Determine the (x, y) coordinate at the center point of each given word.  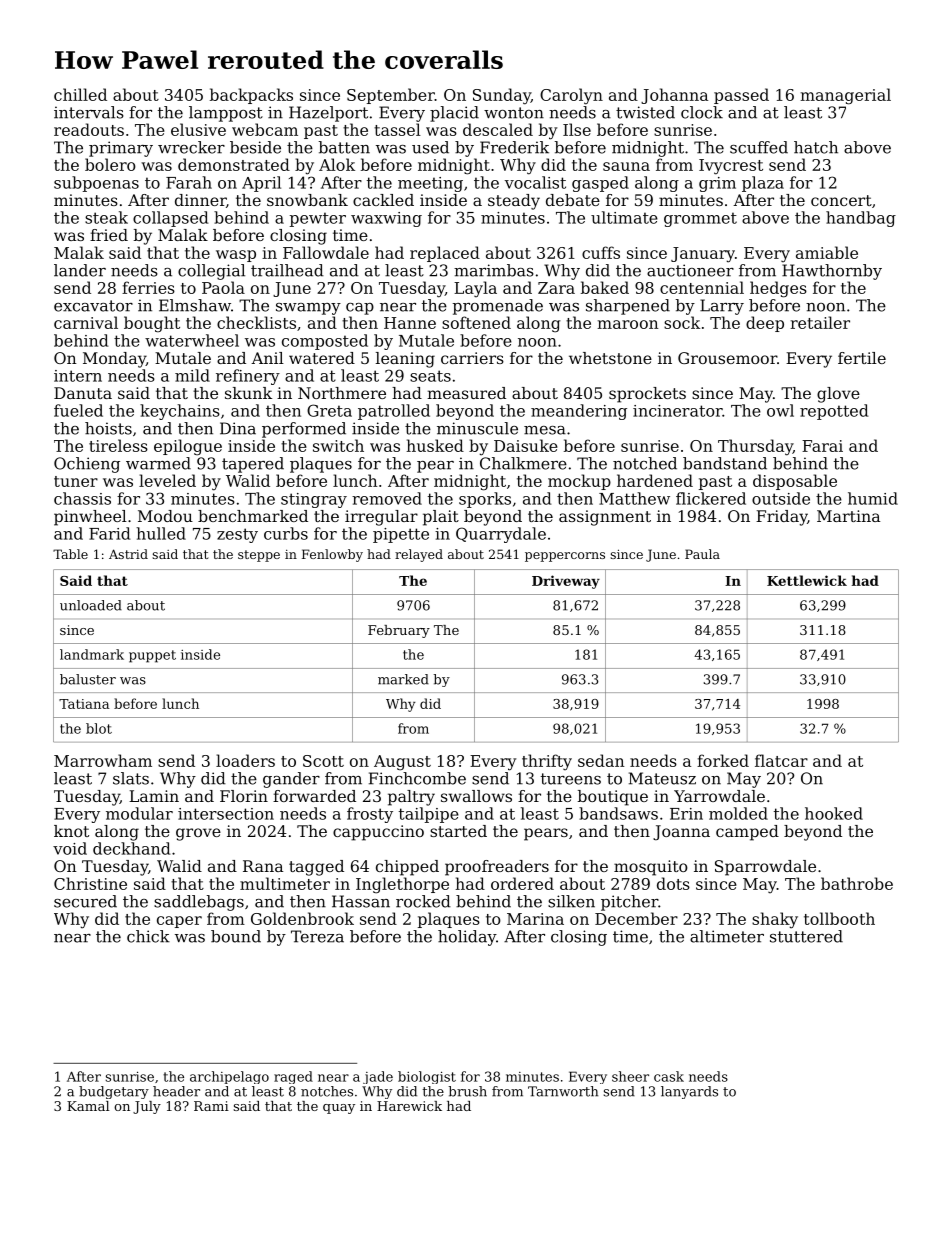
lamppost (226, 114)
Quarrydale (501, 535)
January (703, 255)
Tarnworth (563, 1091)
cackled (383, 200)
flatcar (781, 760)
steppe (259, 556)
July (147, 1107)
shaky (775, 920)
